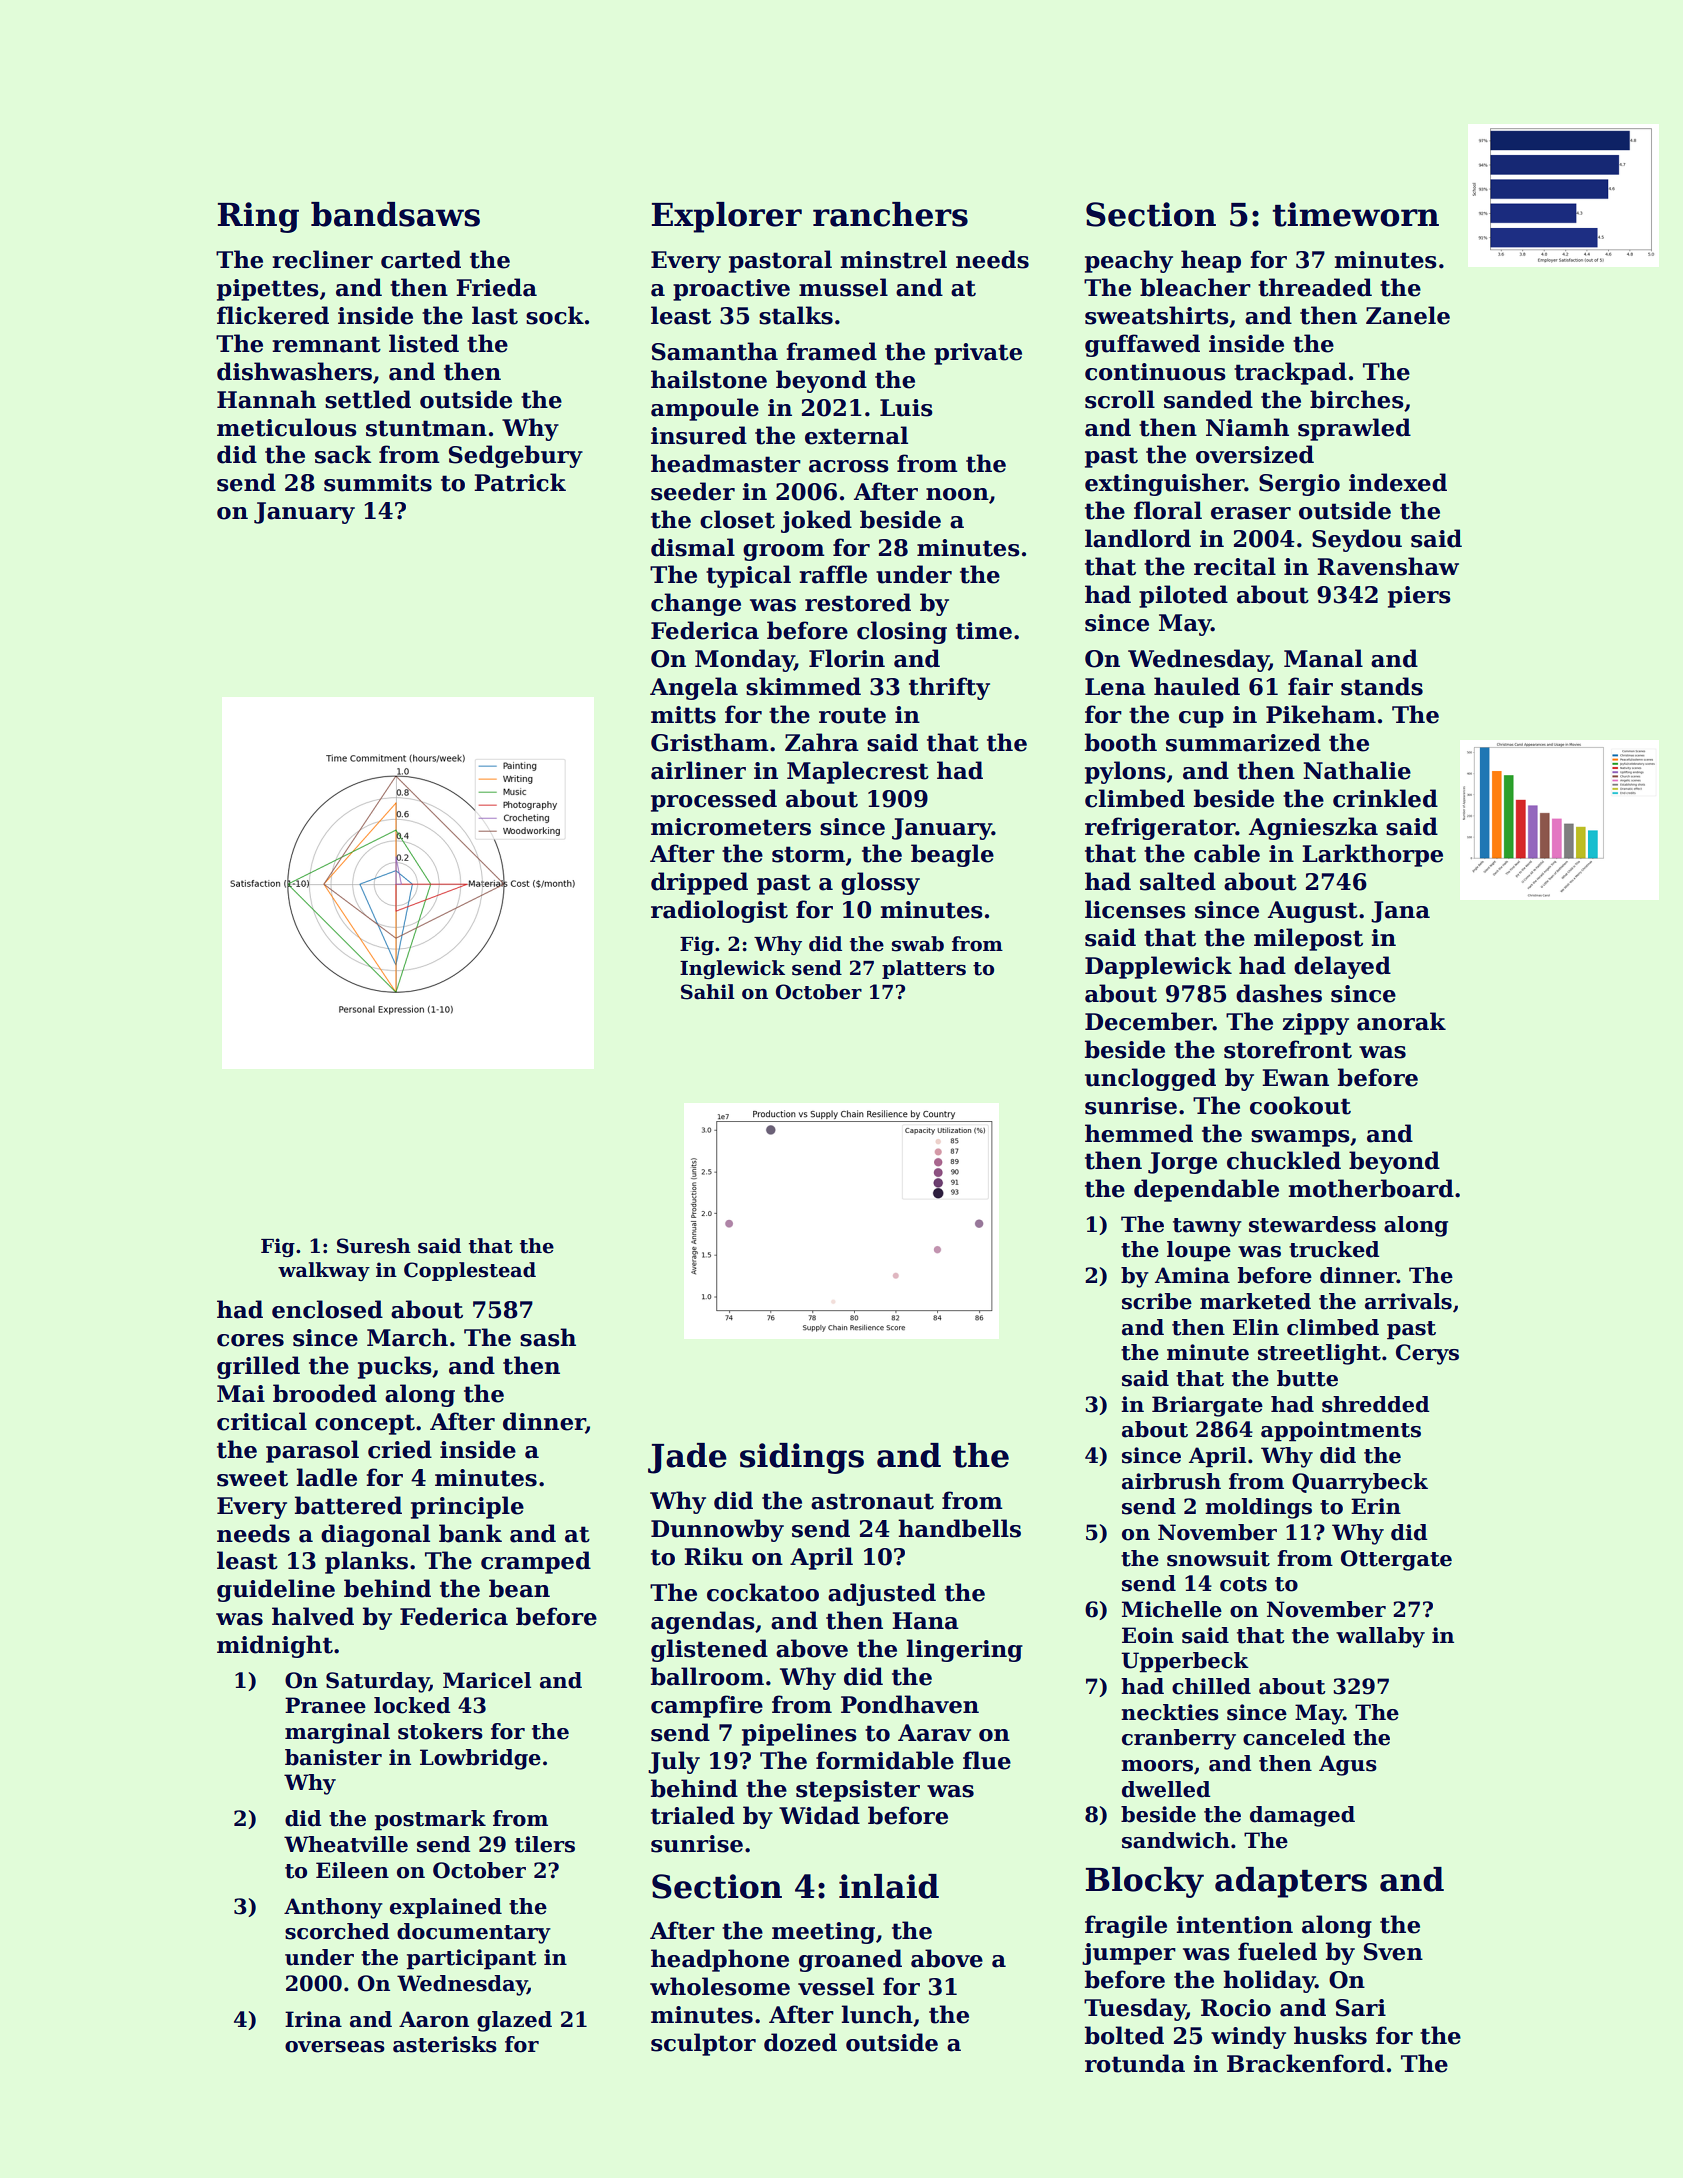 The height and width of the screenshot is (2178, 1683). Describe the element at coordinates (548, 1337) in the screenshot. I see `sash` at that location.
